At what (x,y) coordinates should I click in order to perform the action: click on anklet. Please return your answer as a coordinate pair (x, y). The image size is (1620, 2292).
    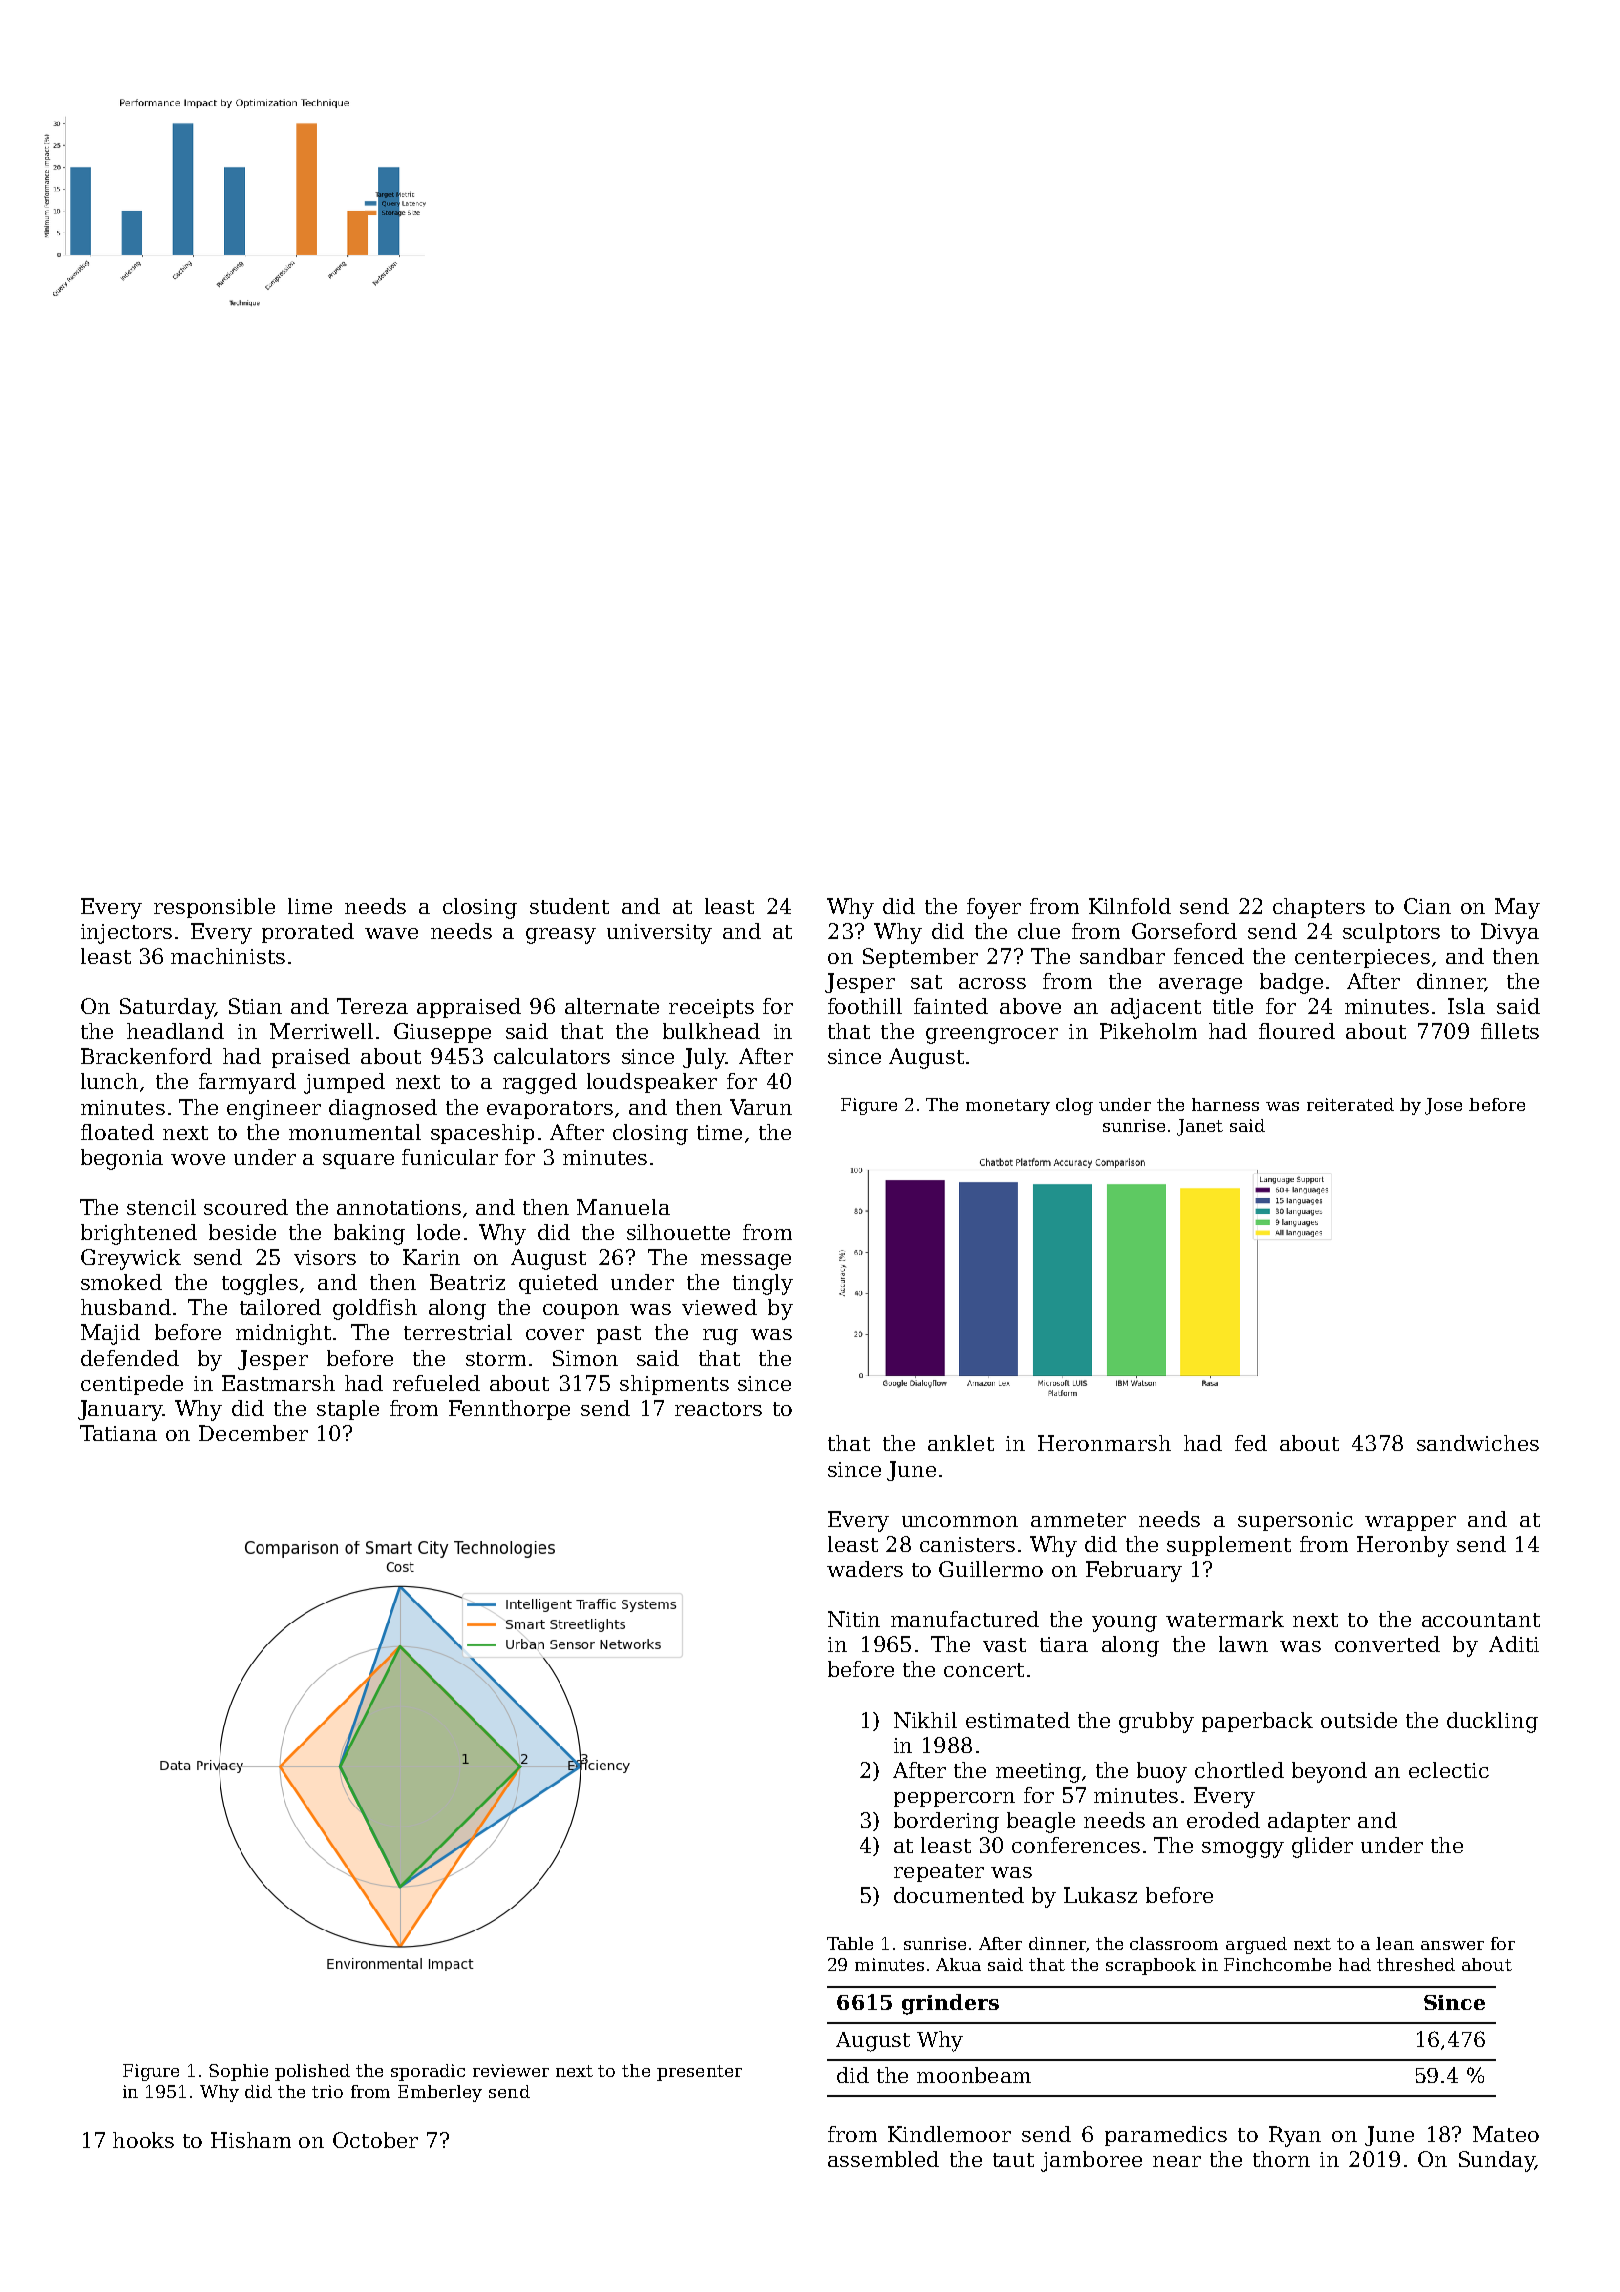
    Looking at the image, I should click on (961, 1443).
